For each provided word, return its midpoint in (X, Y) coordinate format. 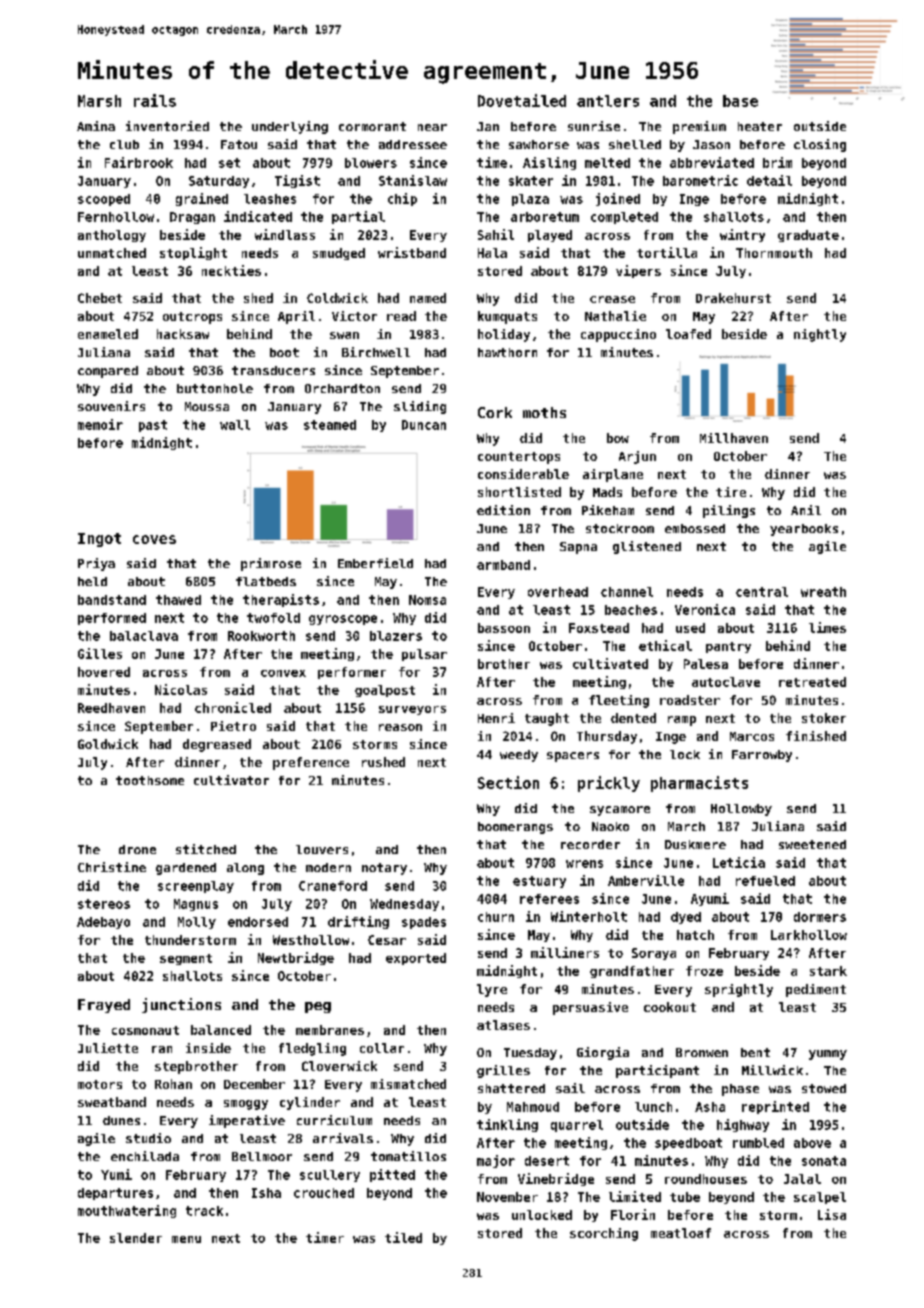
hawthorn (507, 352)
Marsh (99, 101)
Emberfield (375, 563)
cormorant (372, 126)
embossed (695, 528)
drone (137, 849)
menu (186, 1239)
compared (108, 372)
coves (154, 539)
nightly (820, 335)
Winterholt (589, 916)
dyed (686, 918)
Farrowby (762, 756)
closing (820, 145)
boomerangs (515, 828)
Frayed (104, 1006)
